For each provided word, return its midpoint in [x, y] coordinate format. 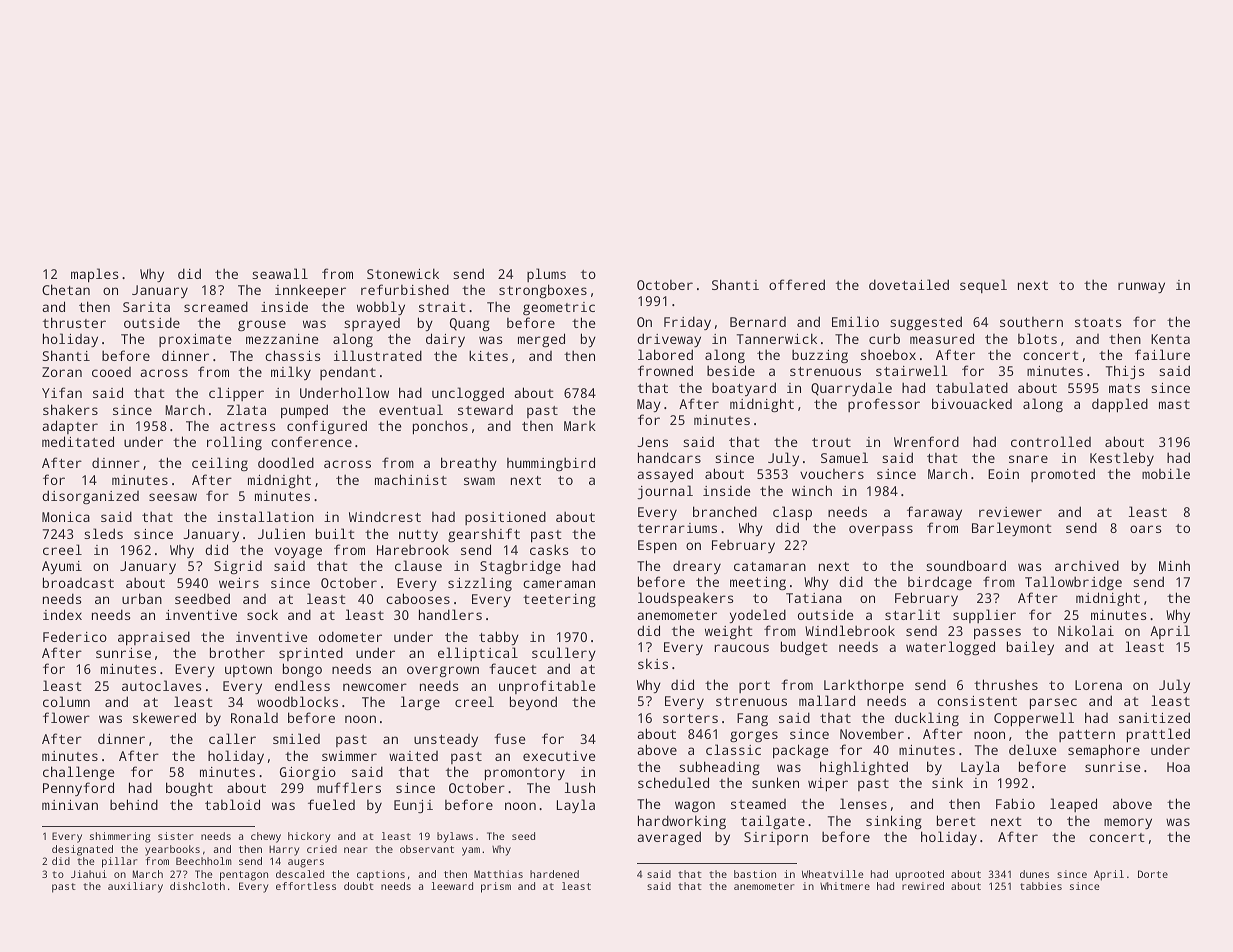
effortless [306, 886]
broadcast [78, 582]
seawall [280, 273]
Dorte [1153, 874]
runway [1141, 287]
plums [546, 275]
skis [653, 663]
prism [496, 887]
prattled [1158, 735]
